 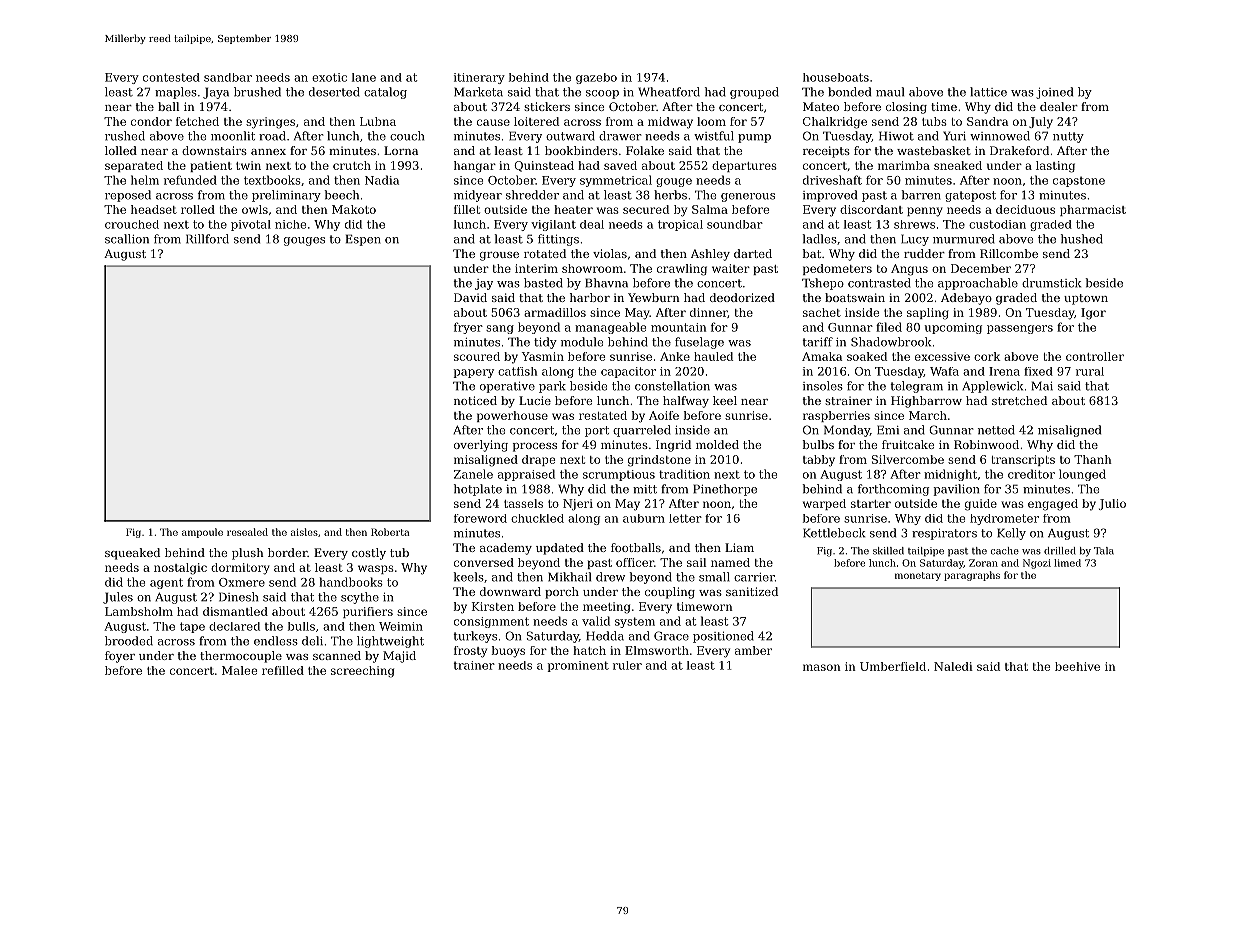 What do you see at coordinates (171, 77) in the screenshot?
I see `contested` at bounding box center [171, 77].
